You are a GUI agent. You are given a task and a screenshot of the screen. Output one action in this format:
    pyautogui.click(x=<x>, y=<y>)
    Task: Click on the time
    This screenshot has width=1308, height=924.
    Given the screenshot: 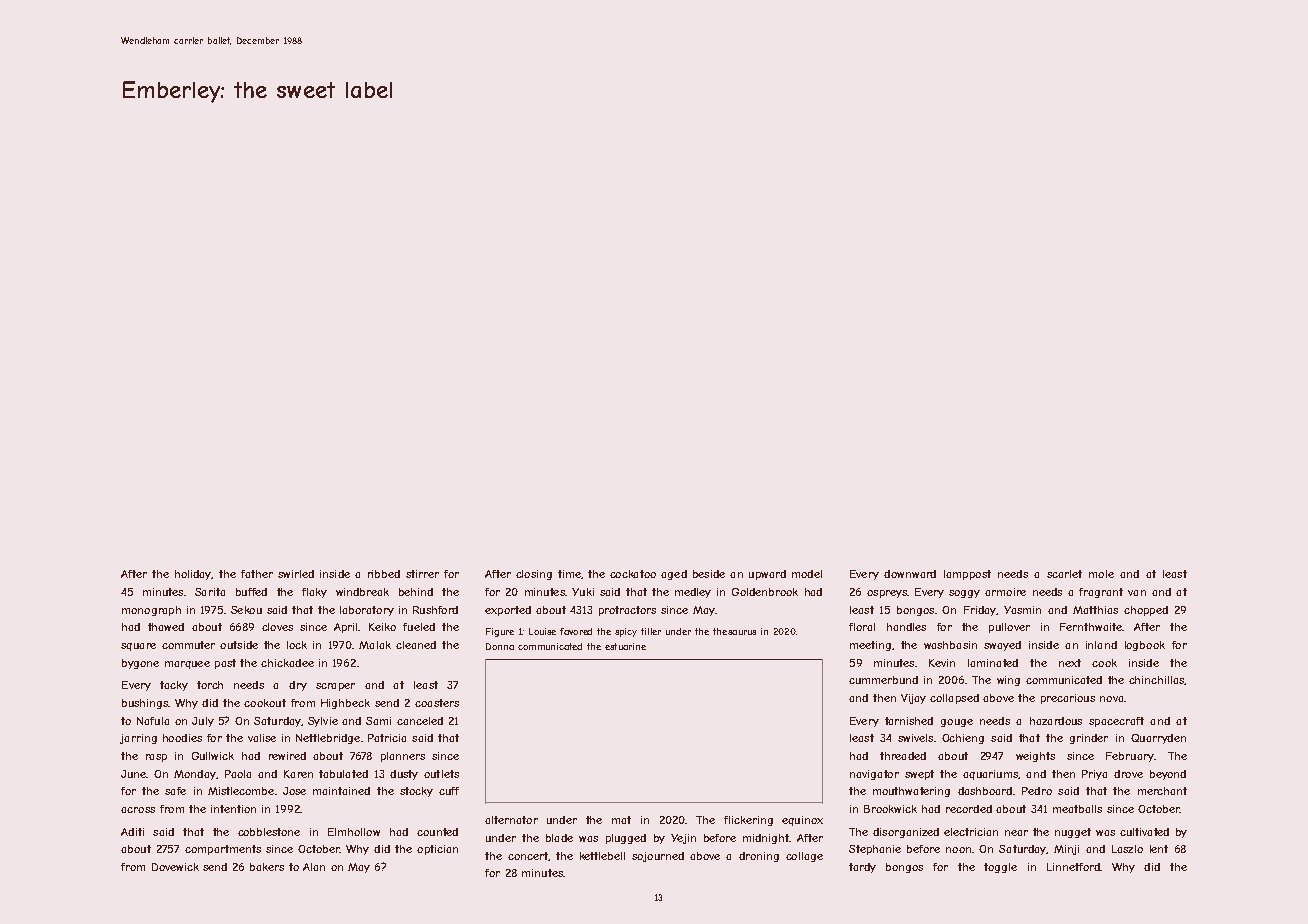 What is the action you would take?
    pyautogui.click(x=569, y=574)
